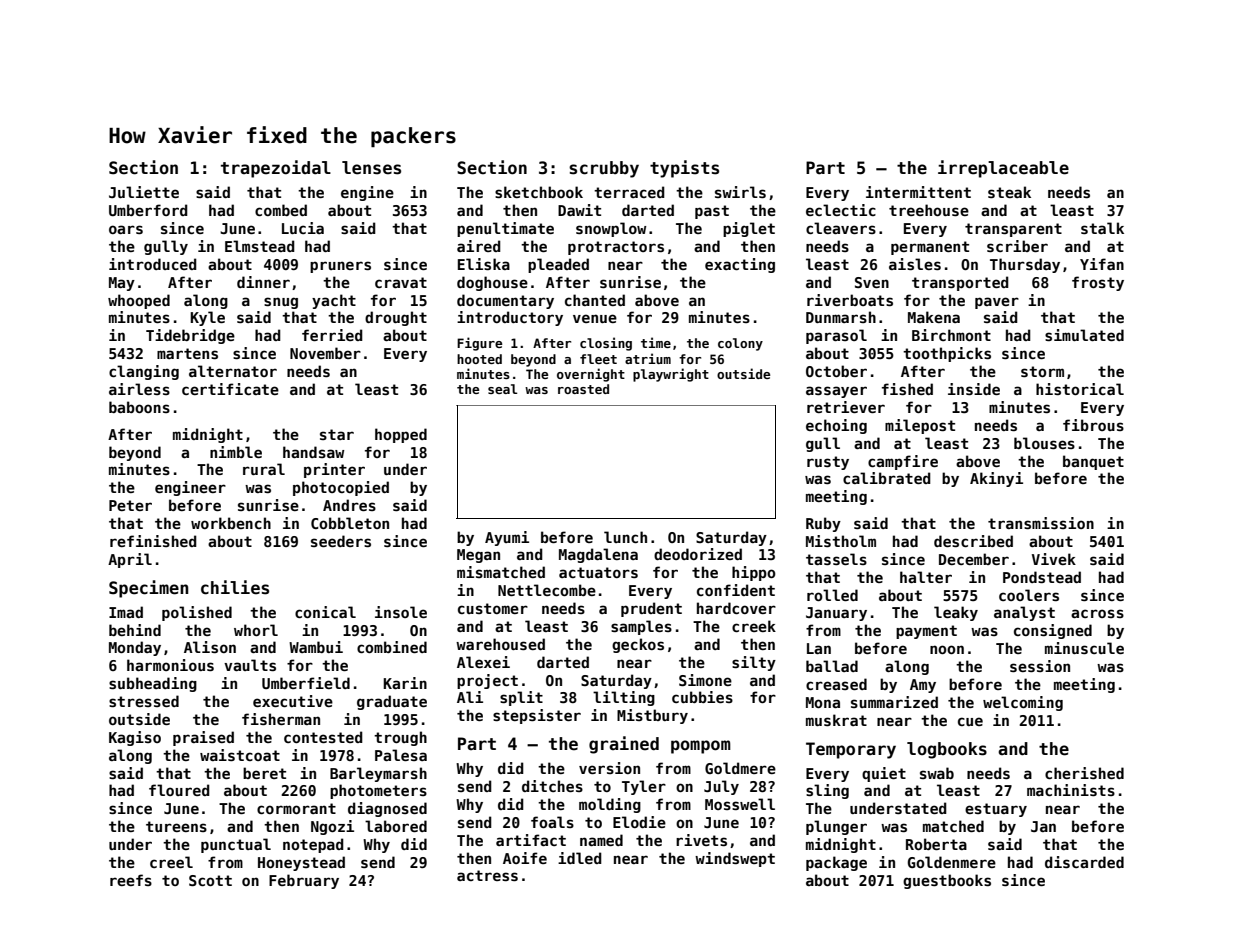  I want to click on irreplaceable, so click(1003, 169).
